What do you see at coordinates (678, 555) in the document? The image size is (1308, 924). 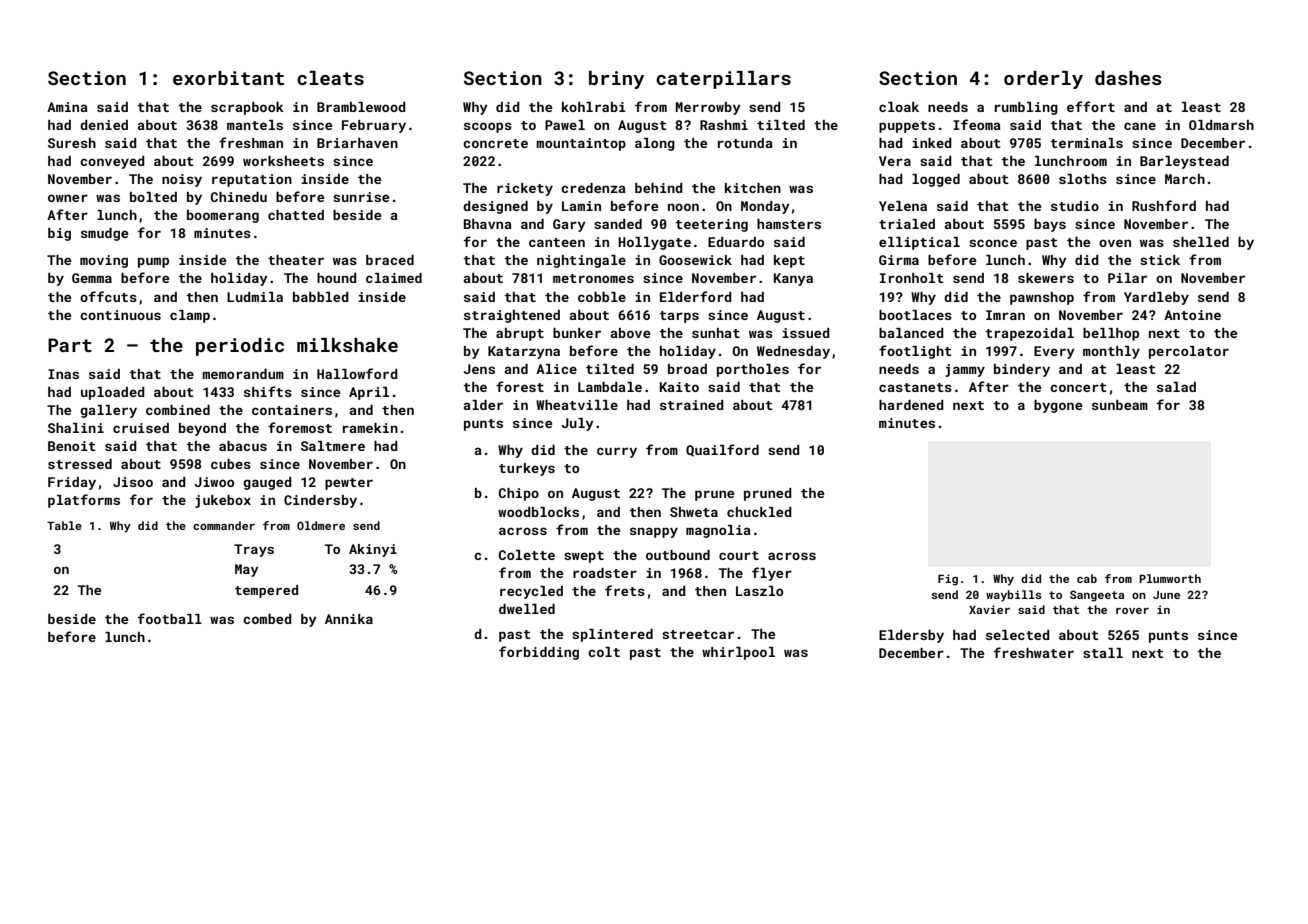 I see `outbound` at bounding box center [678, 555].
